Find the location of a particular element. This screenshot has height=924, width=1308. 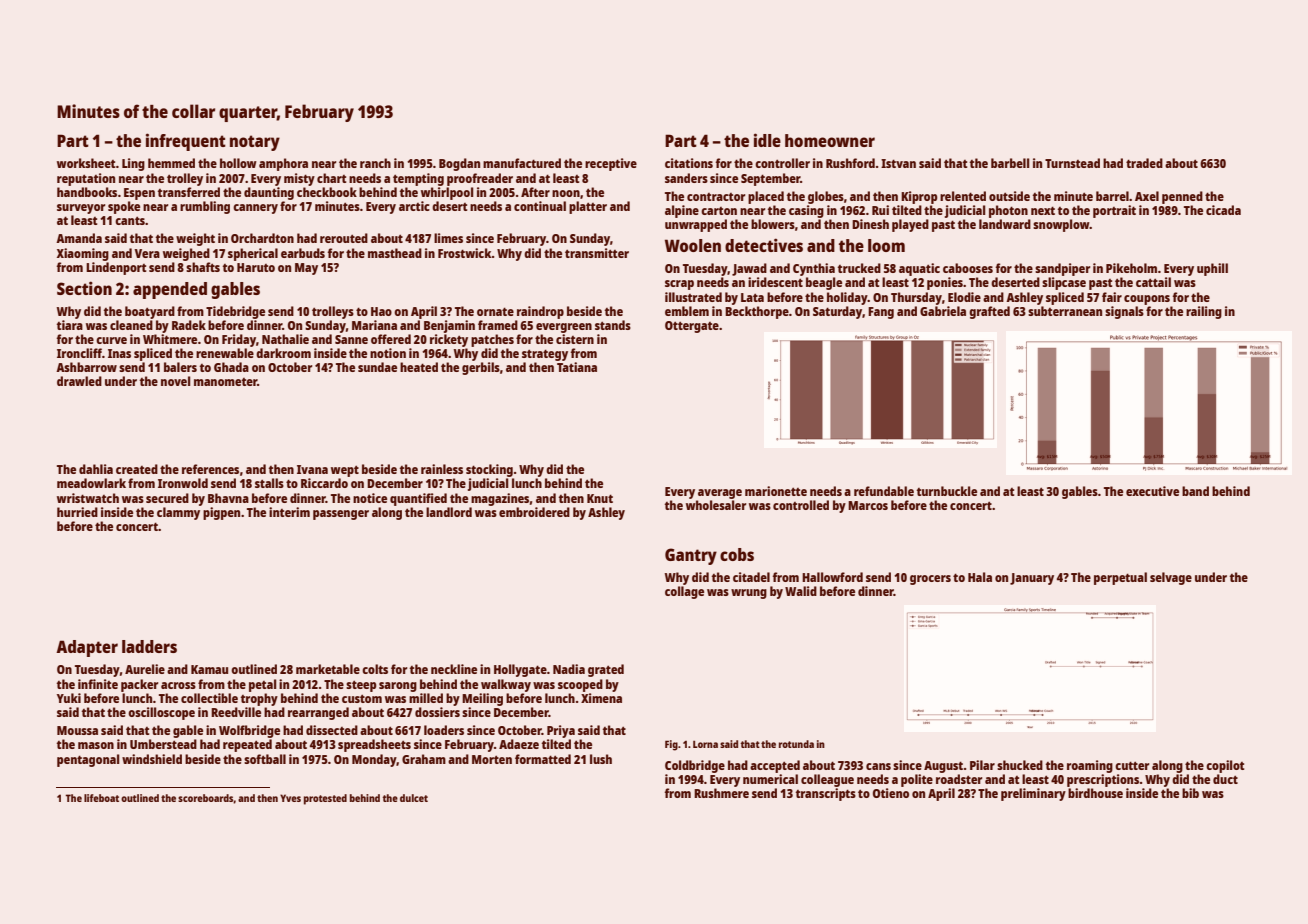

Hala is located at coordinates (980, 577).
